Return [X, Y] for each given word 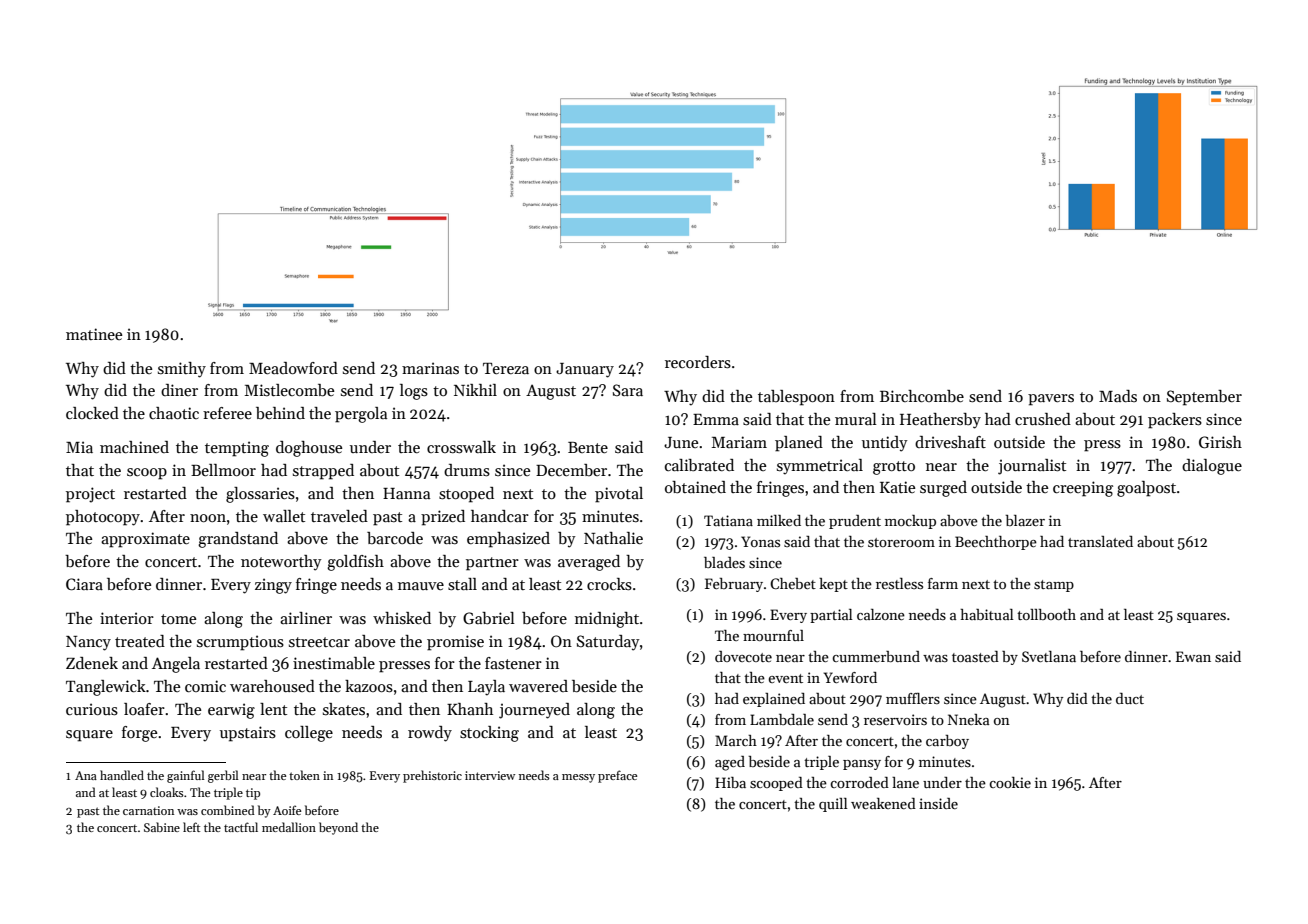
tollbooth [1046, 614]
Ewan [1193, 656]
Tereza [506, 368]
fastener [513, 663]
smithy [182, 370]
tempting [237, 449]
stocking [489, 734]
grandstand [238, 540]
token [304, 775]
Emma [716, 419]
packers [1175, 421]
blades [724, 562]
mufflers [913, 698]
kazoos [369, 686]
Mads [1118, 396]
